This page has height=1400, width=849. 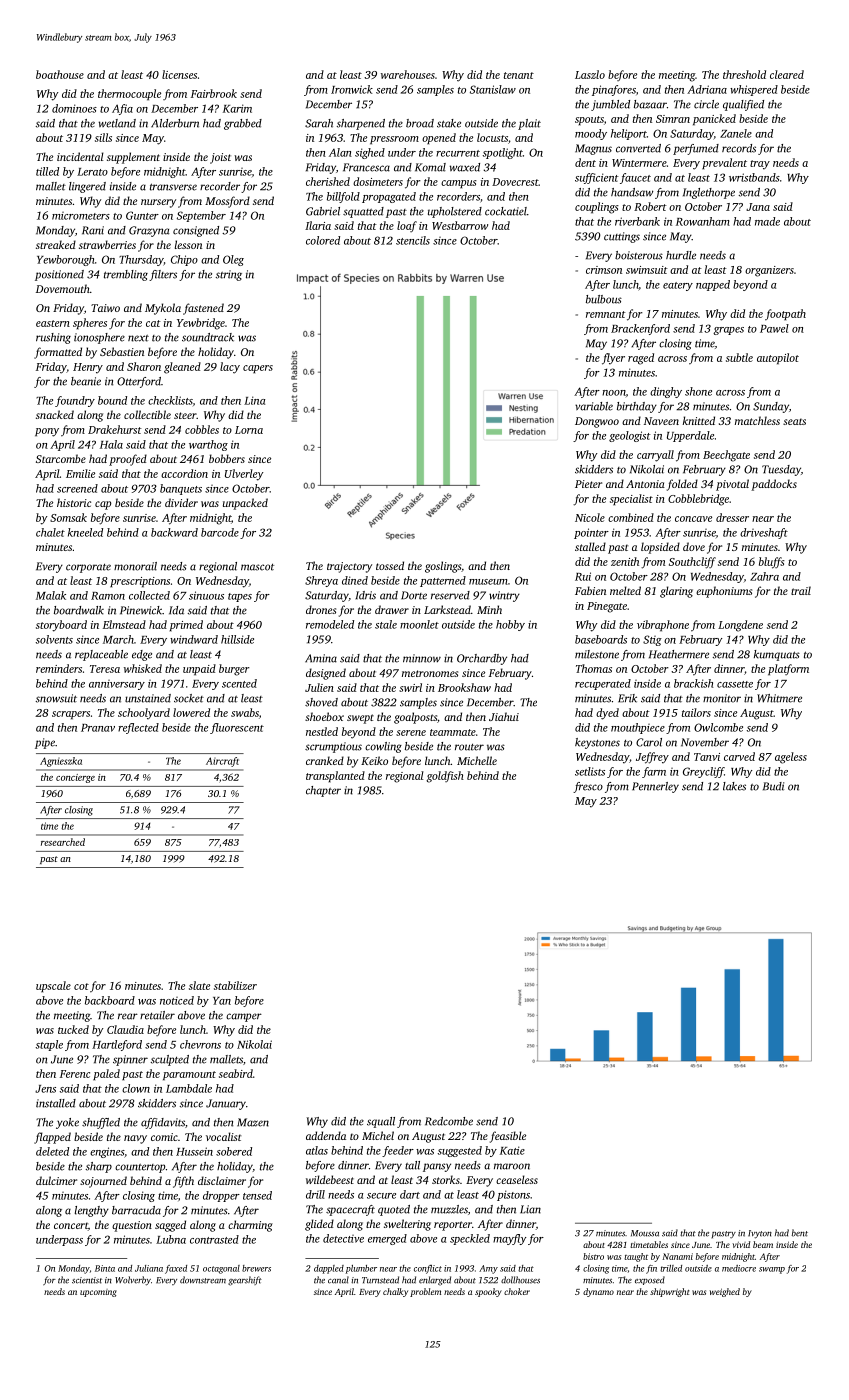 What do you see at coordinates (87, 1280) in the page?
I see `scientist` at bounding box center [87, 1280].
